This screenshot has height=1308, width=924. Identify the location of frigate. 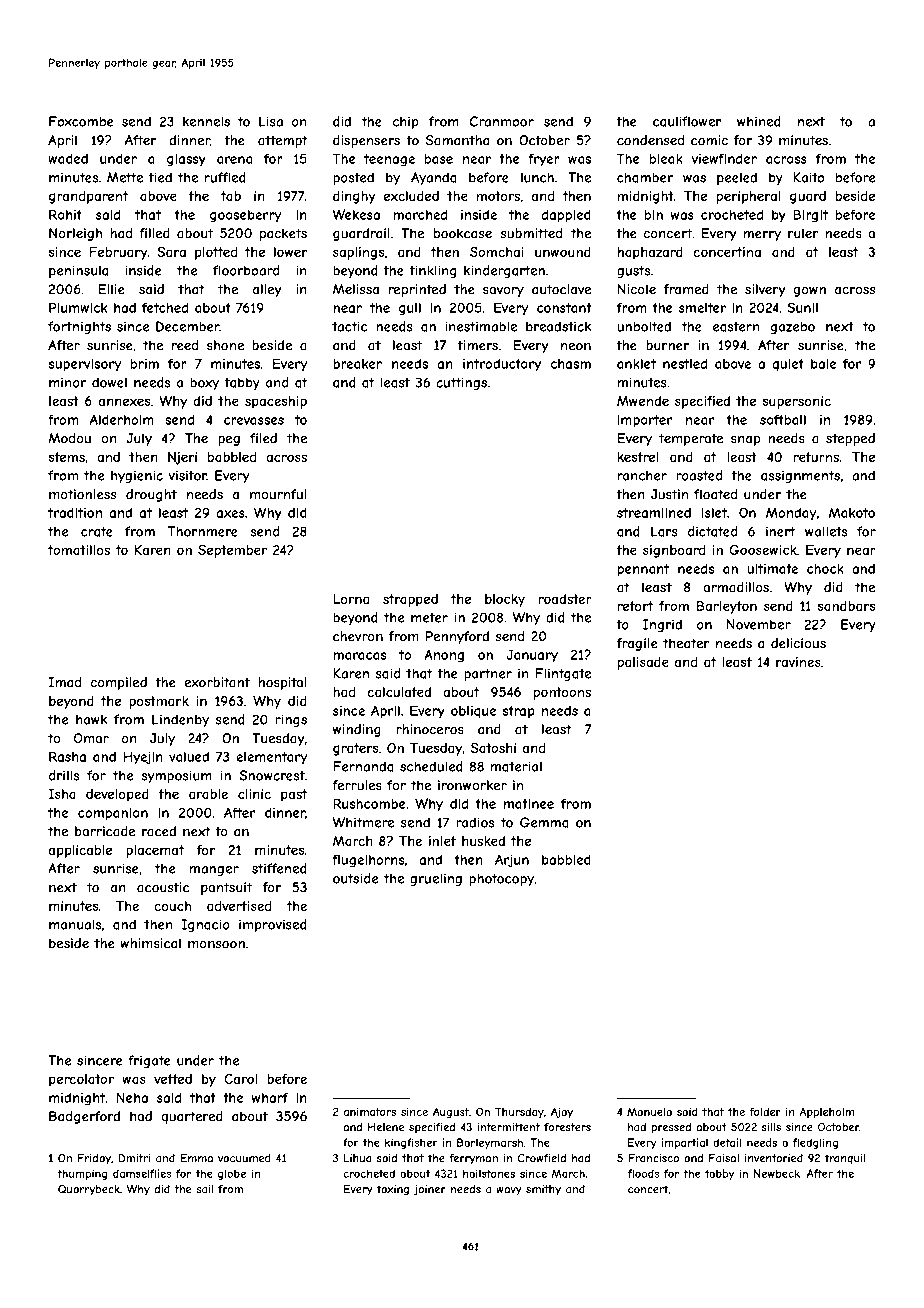
(149, 1061).
